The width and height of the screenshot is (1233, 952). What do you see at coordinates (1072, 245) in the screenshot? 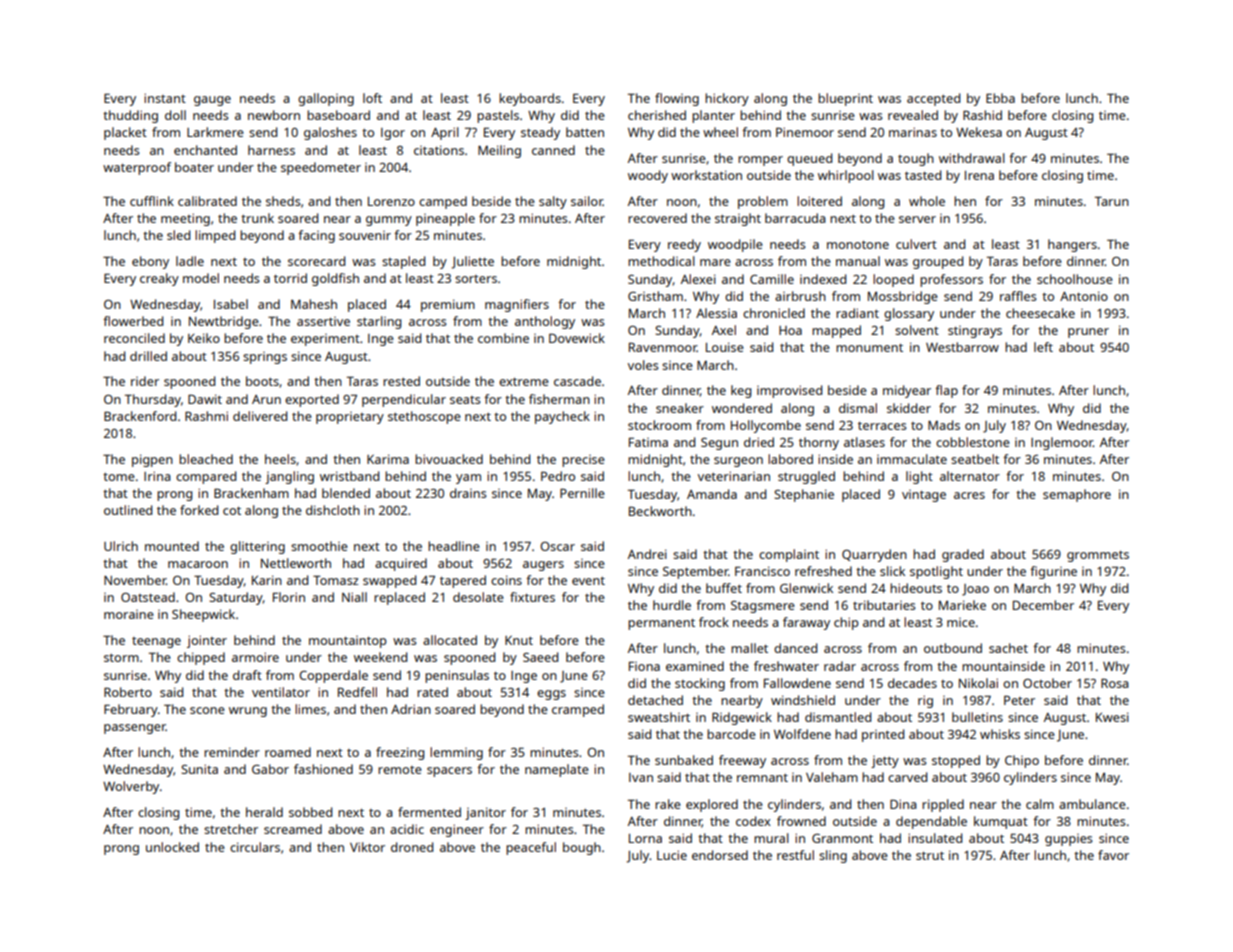
I see `hangers` at bounding box center [1072, 245].
